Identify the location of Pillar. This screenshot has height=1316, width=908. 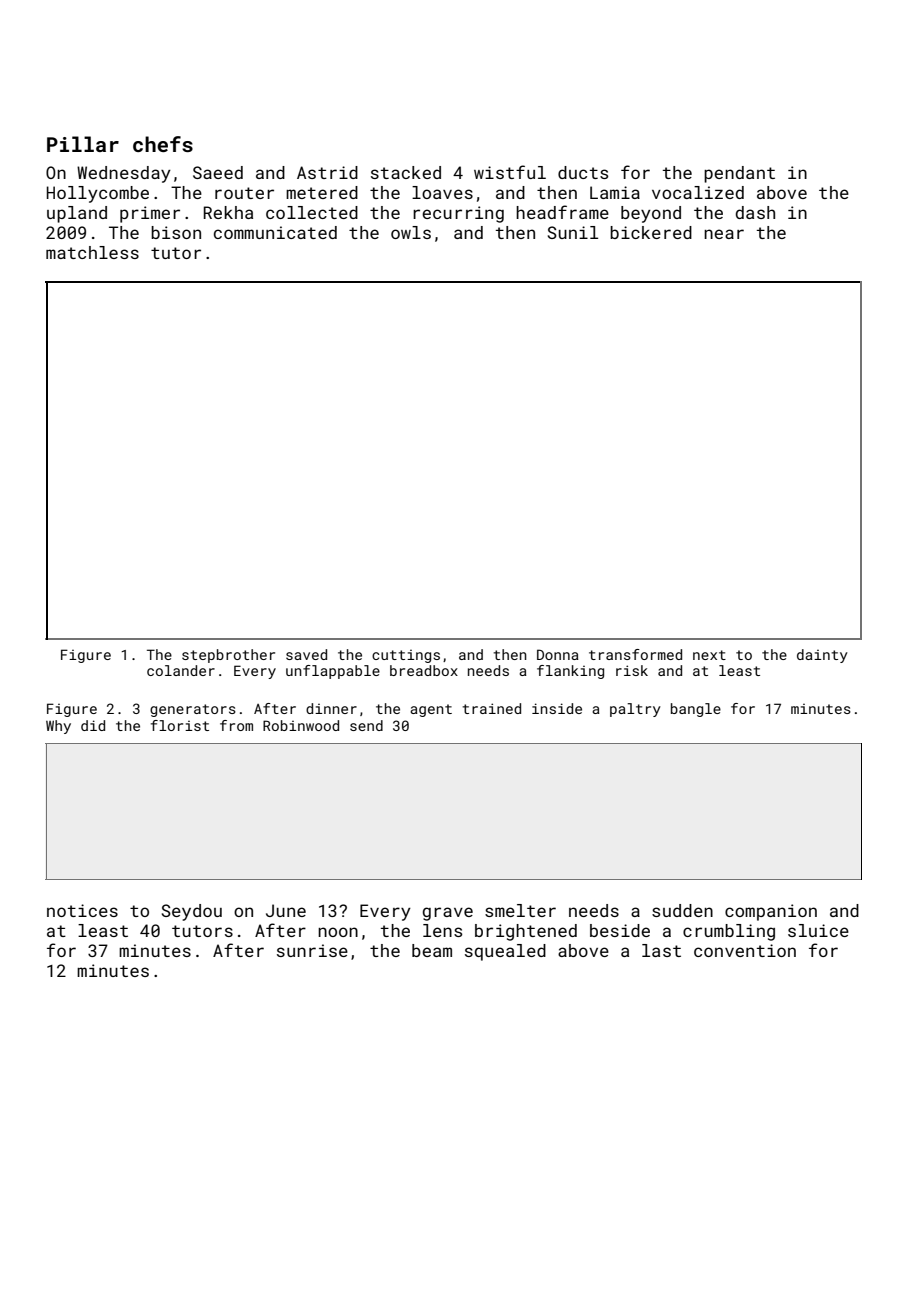
(83, 144).
